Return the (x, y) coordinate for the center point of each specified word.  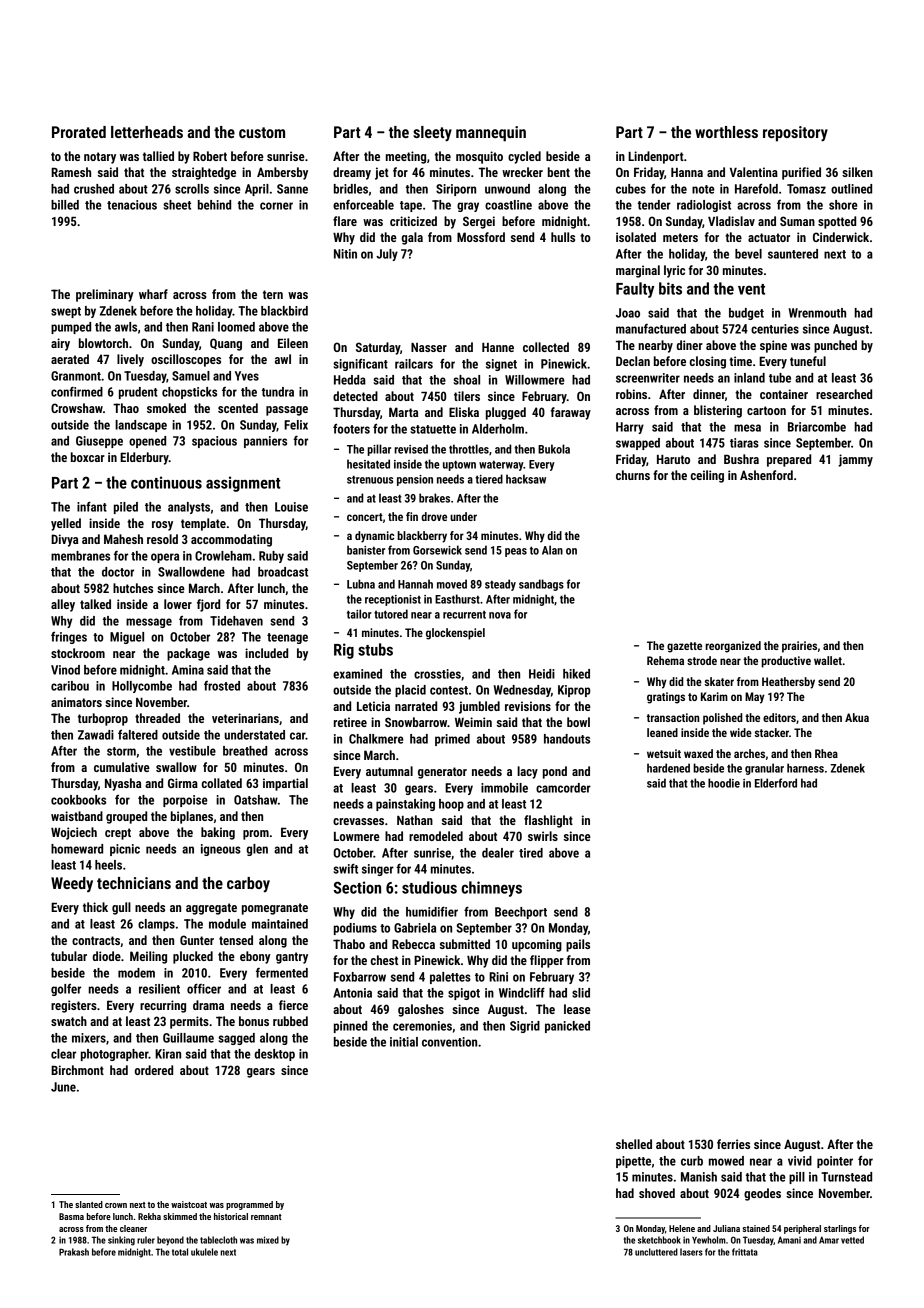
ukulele (204, 1252)
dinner (709, 394)
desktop (274, 1055)
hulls (563, 237)
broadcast (283, 572)
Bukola (554, 449)
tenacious (132, 205)
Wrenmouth (817, 313)
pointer (835, 1162)
